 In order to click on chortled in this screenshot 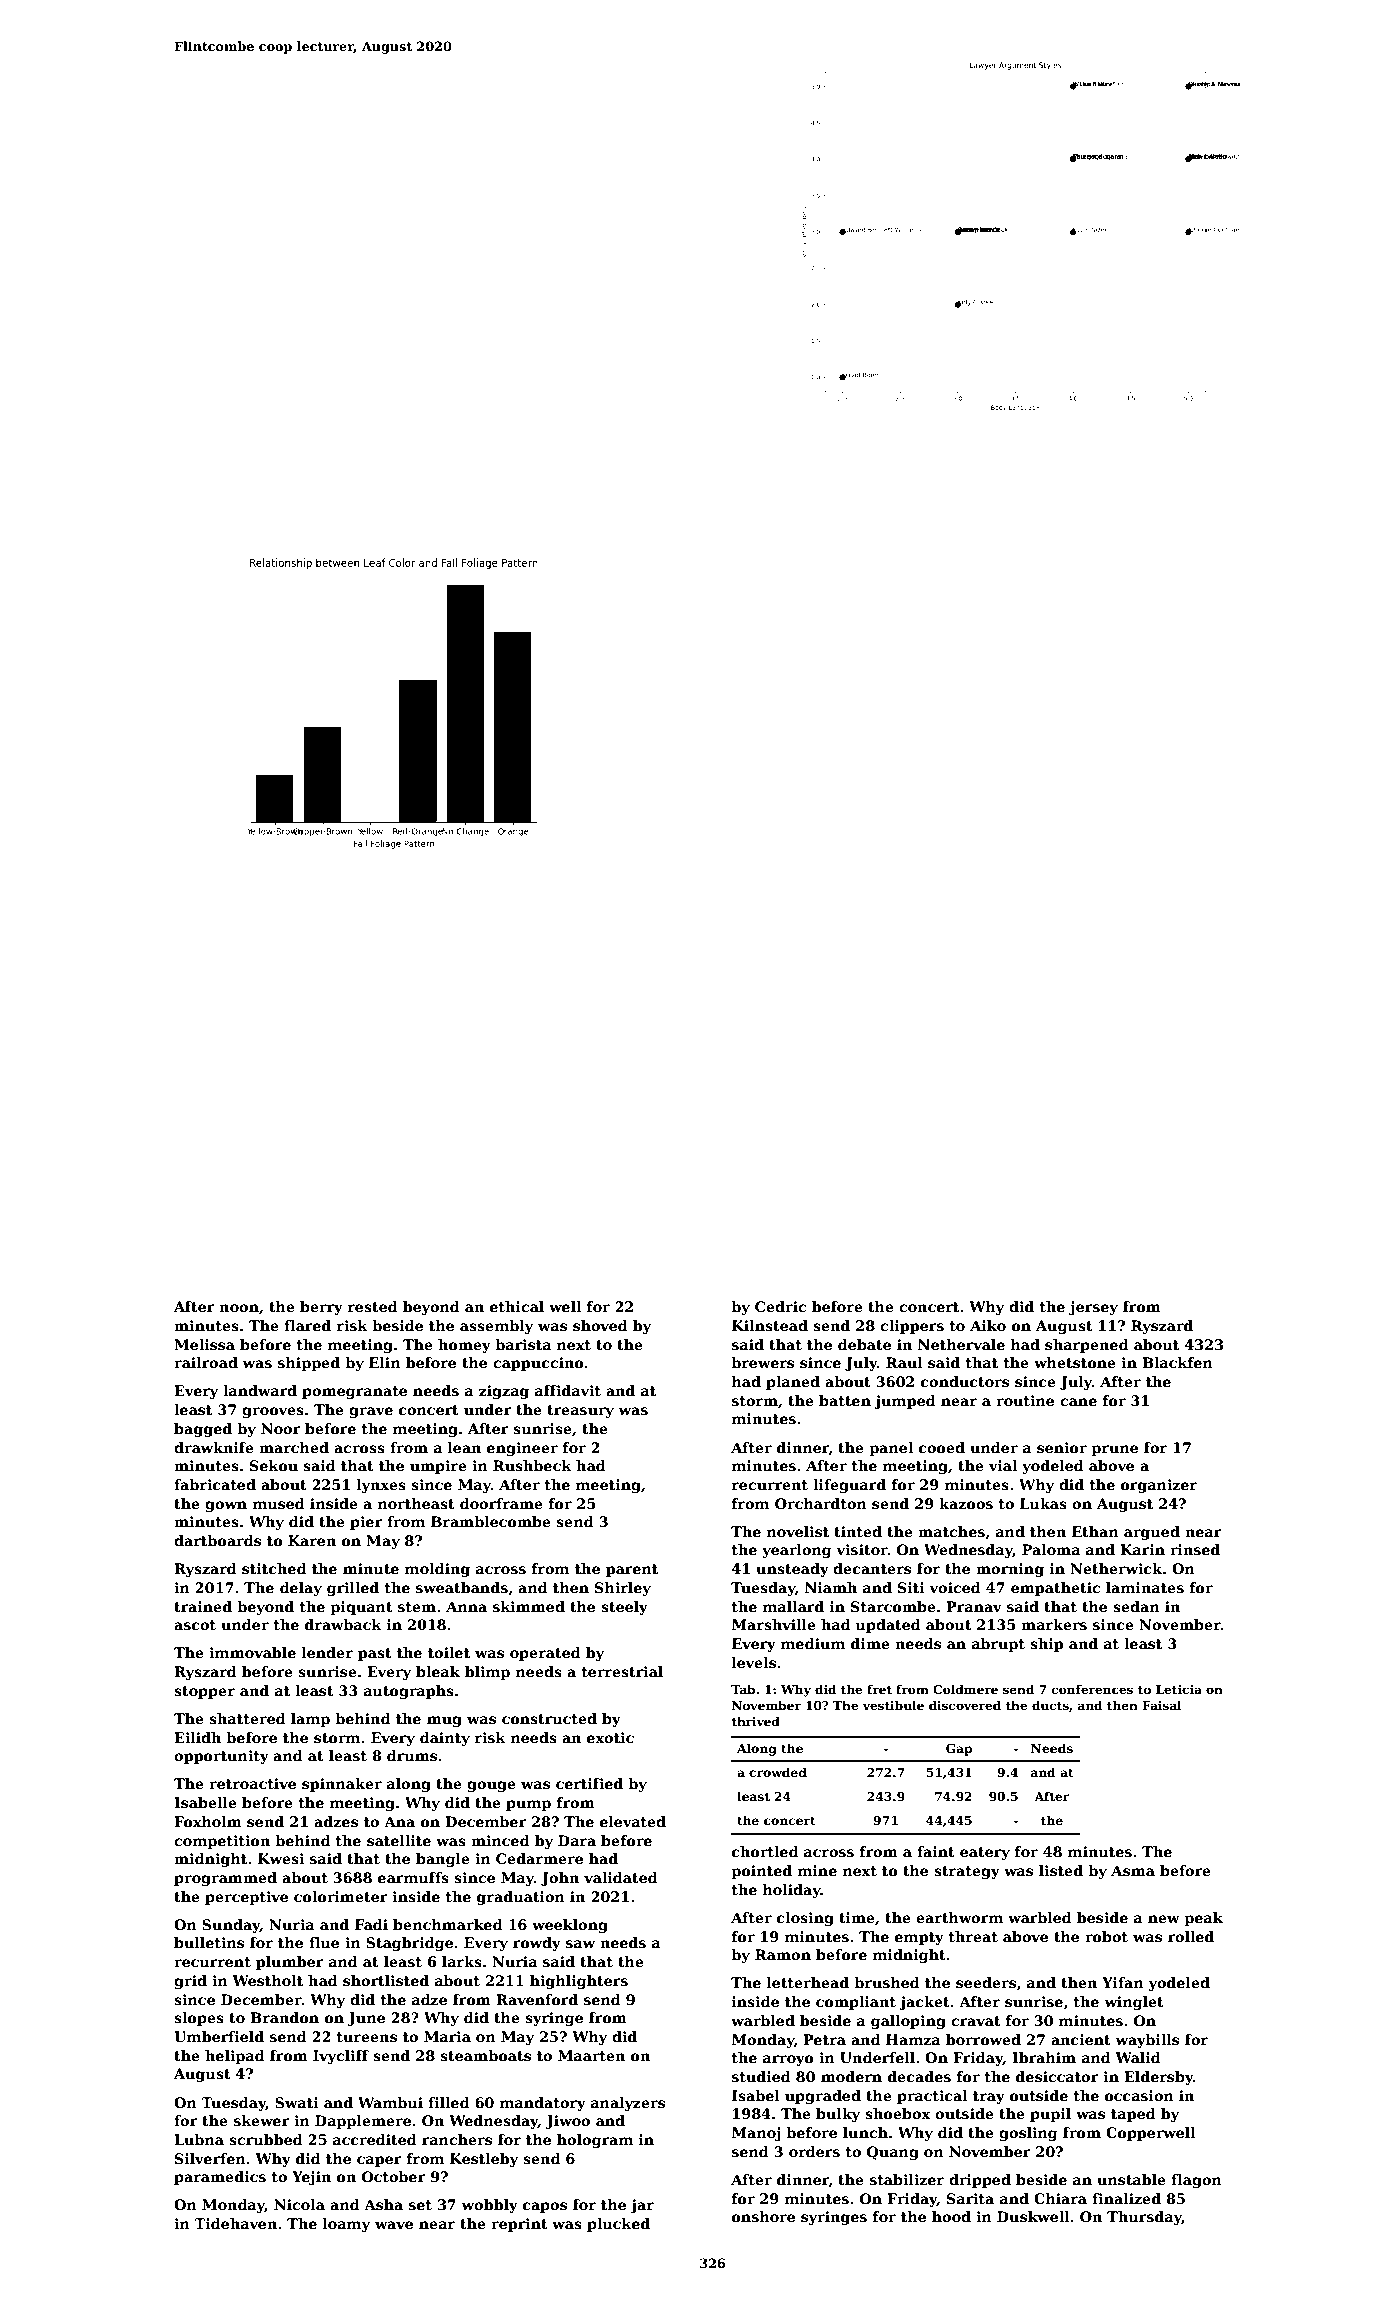, I will do `click(765, 1851)`.
